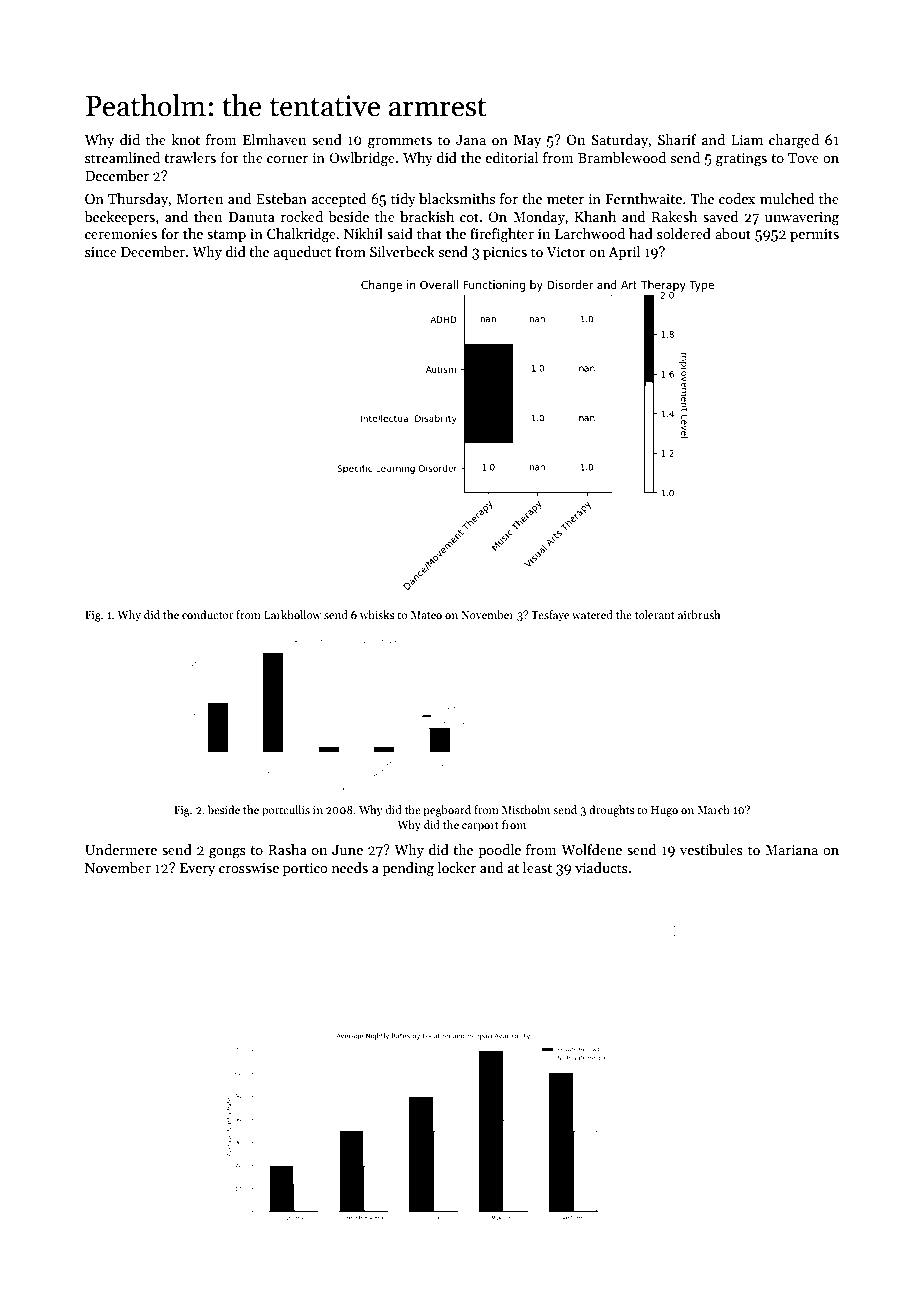 The width and height of the page is (924, 1308). Describe the element at coordinates (287, 849) in the page. I see `Rasha` at that location.
